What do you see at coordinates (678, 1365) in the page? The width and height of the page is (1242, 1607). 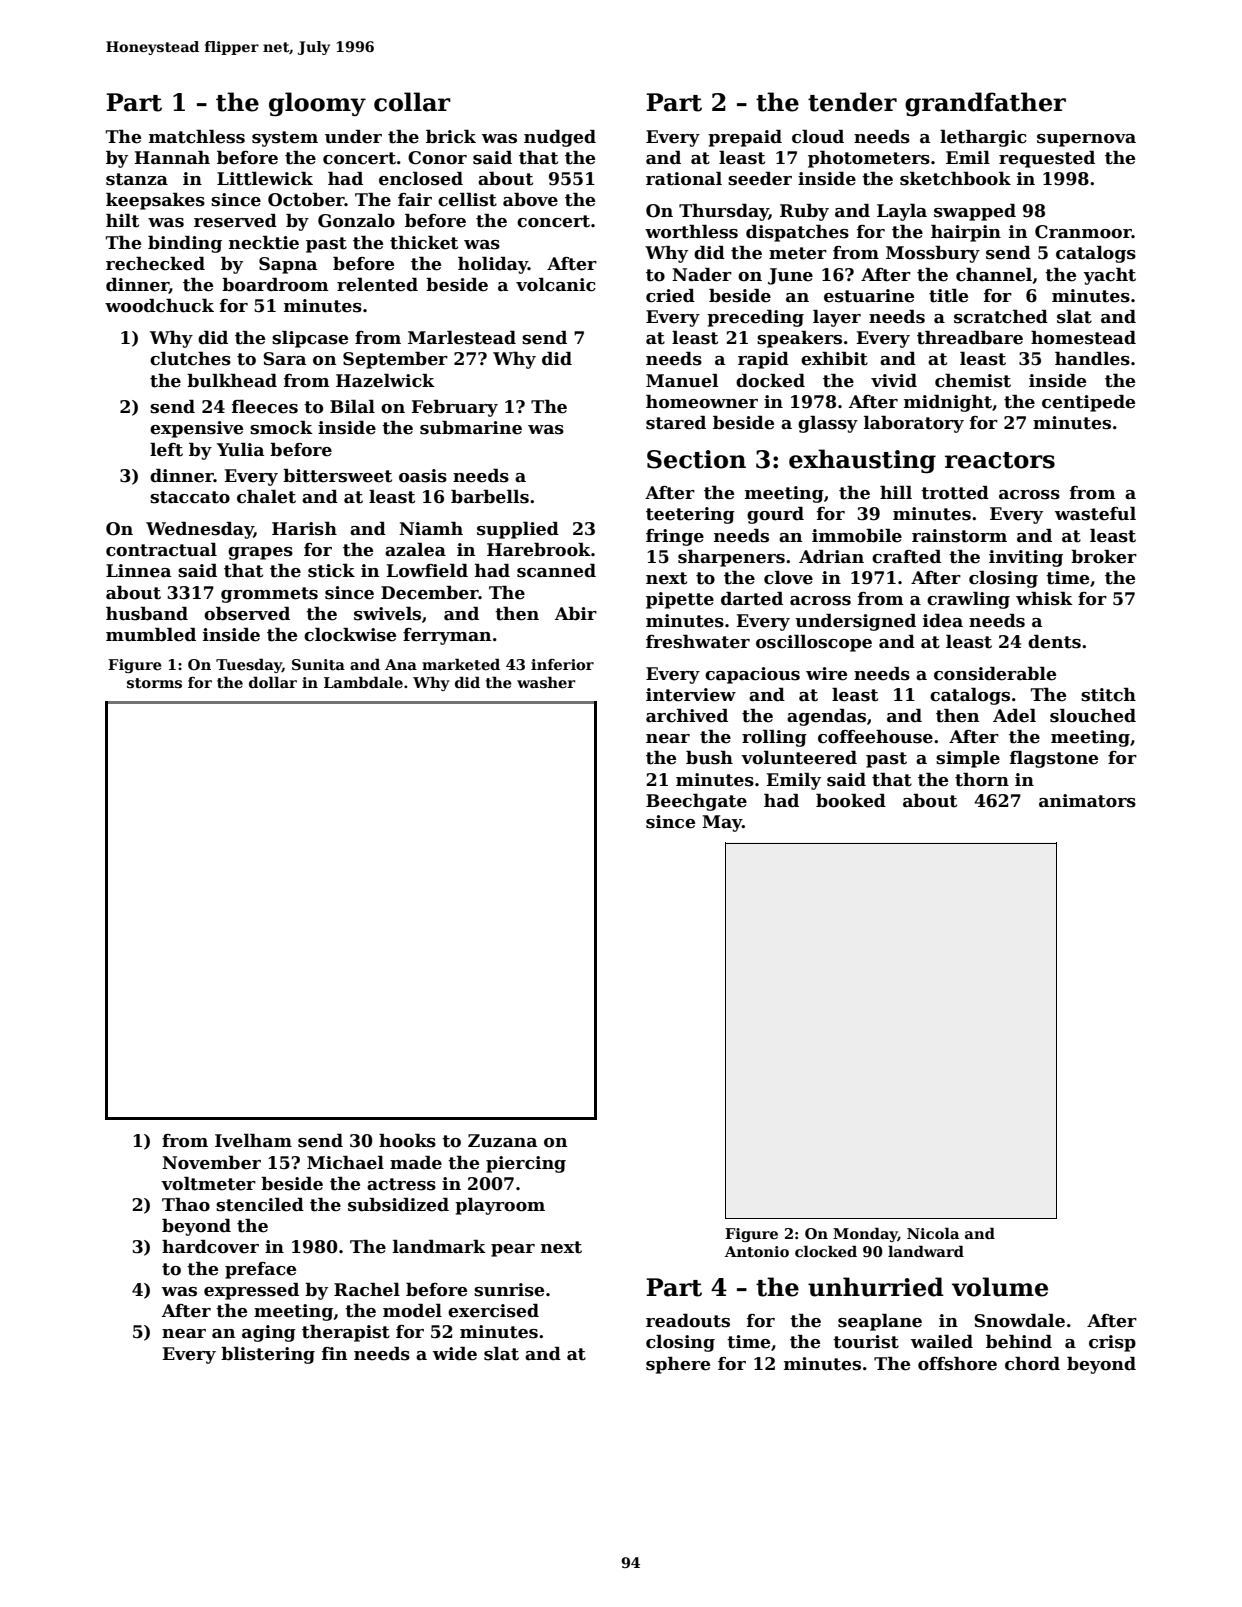 I see `sphere` at bounding box center [678, 1365].
